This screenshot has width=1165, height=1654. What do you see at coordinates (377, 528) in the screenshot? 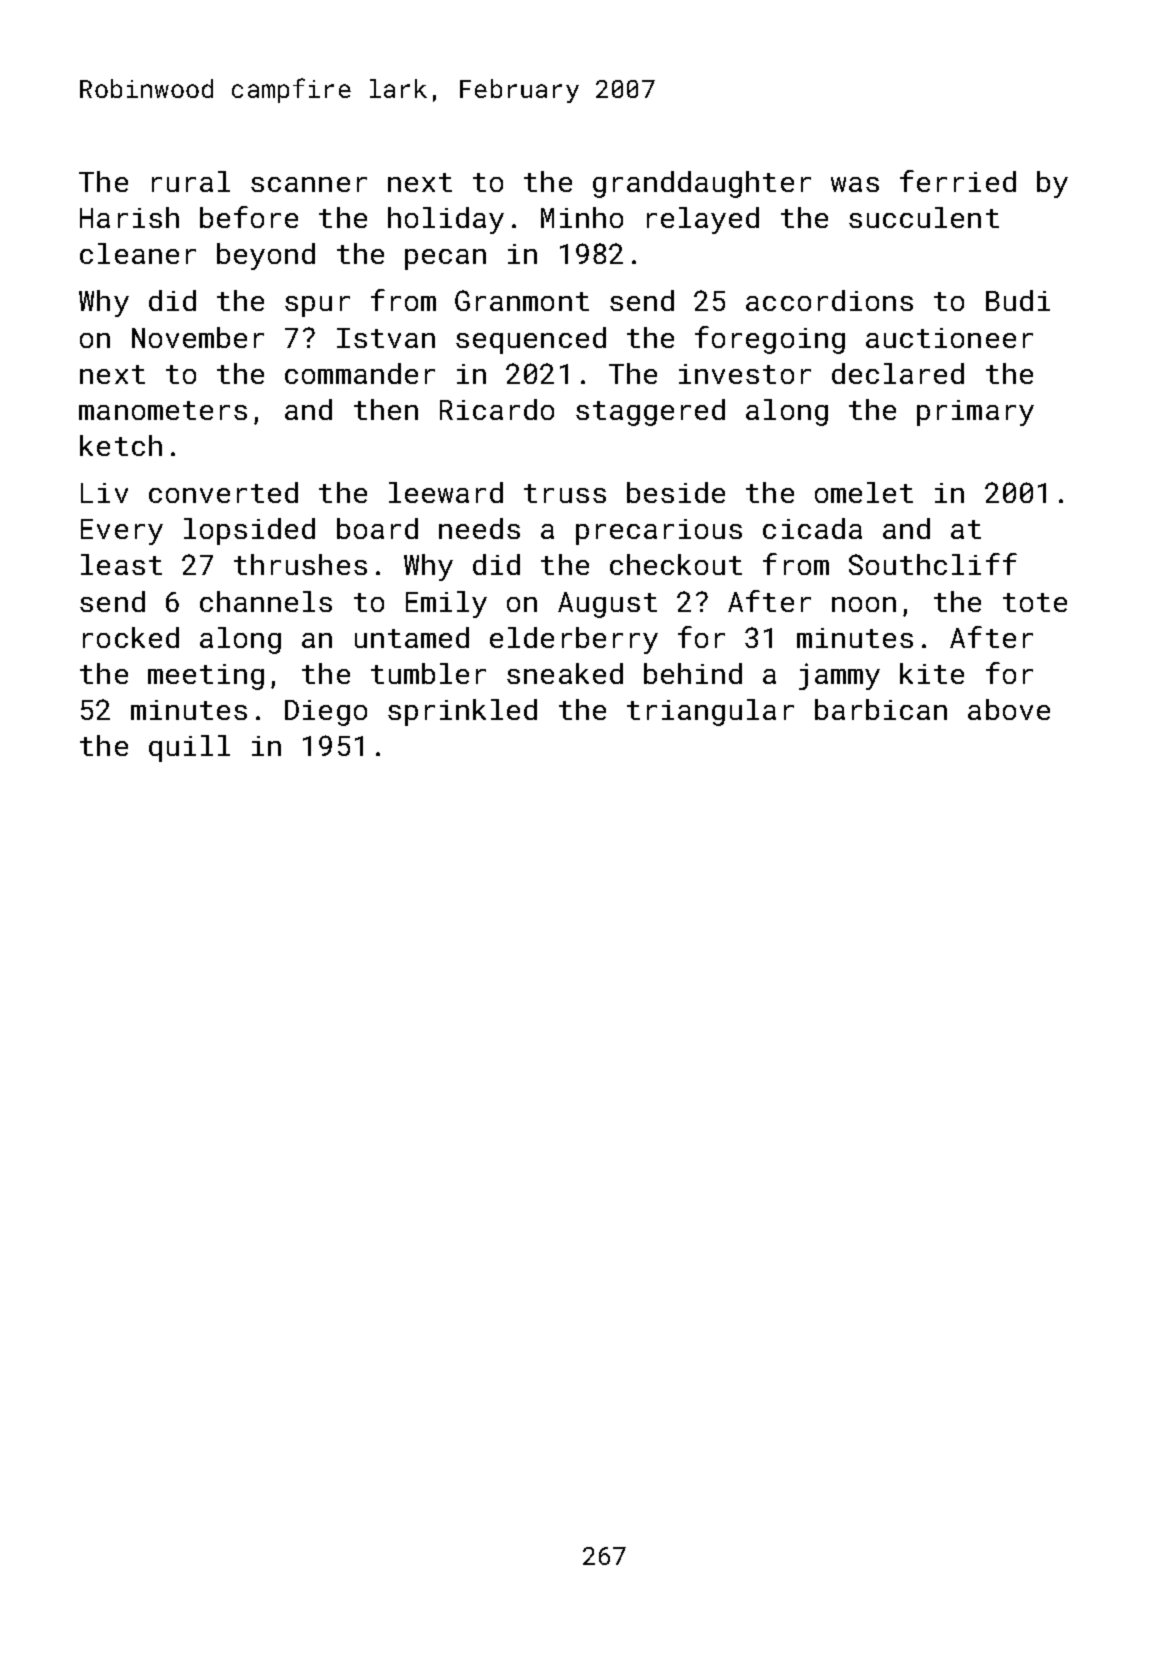
I see `board` at bounding box center [377, 528].
